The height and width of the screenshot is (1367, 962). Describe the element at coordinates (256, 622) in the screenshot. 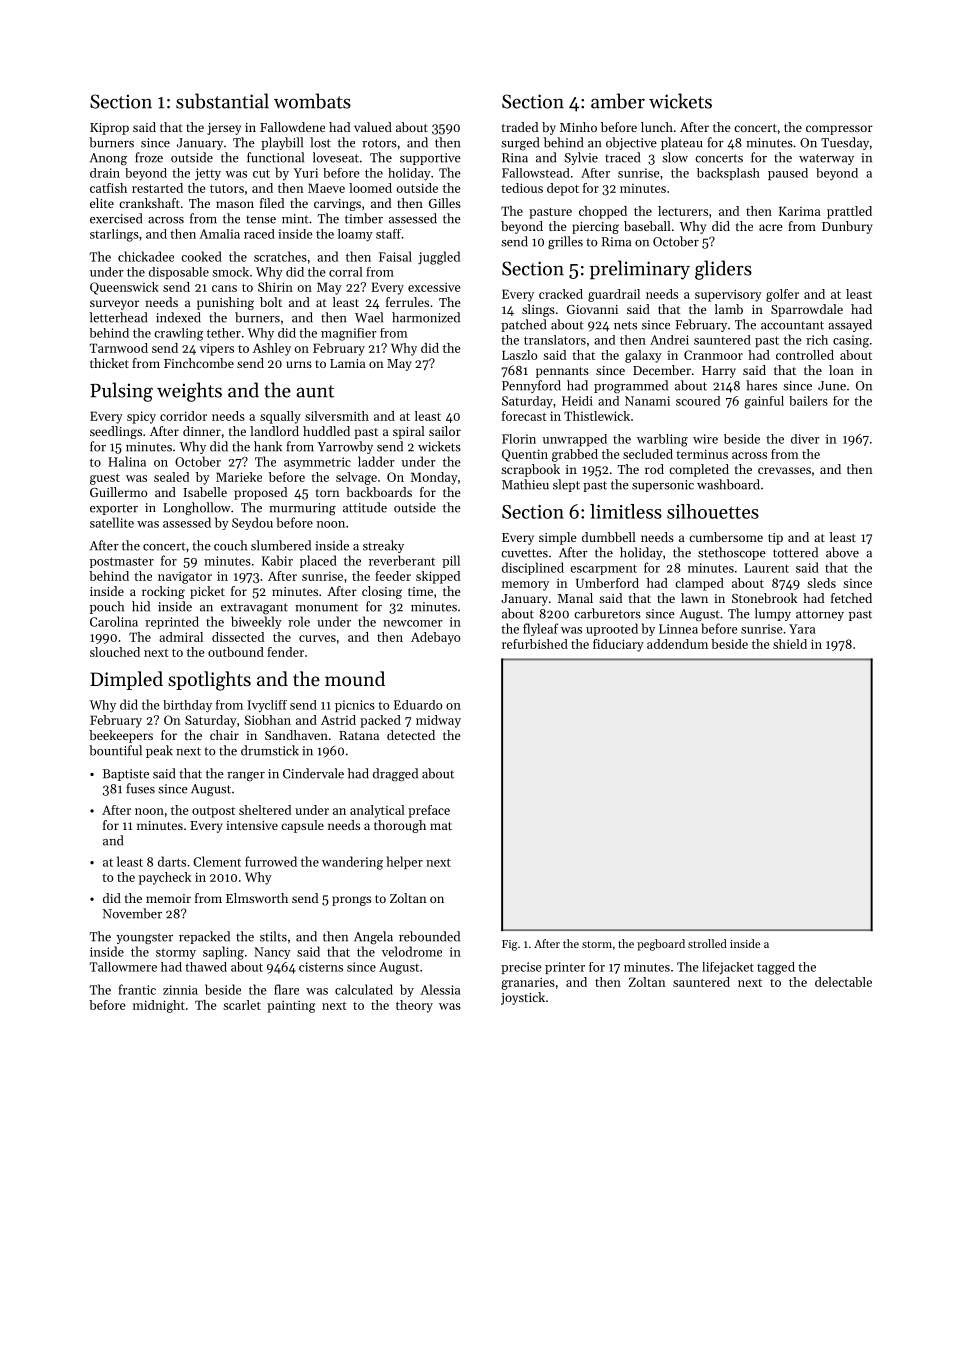

I see `biweekly` at that location.
